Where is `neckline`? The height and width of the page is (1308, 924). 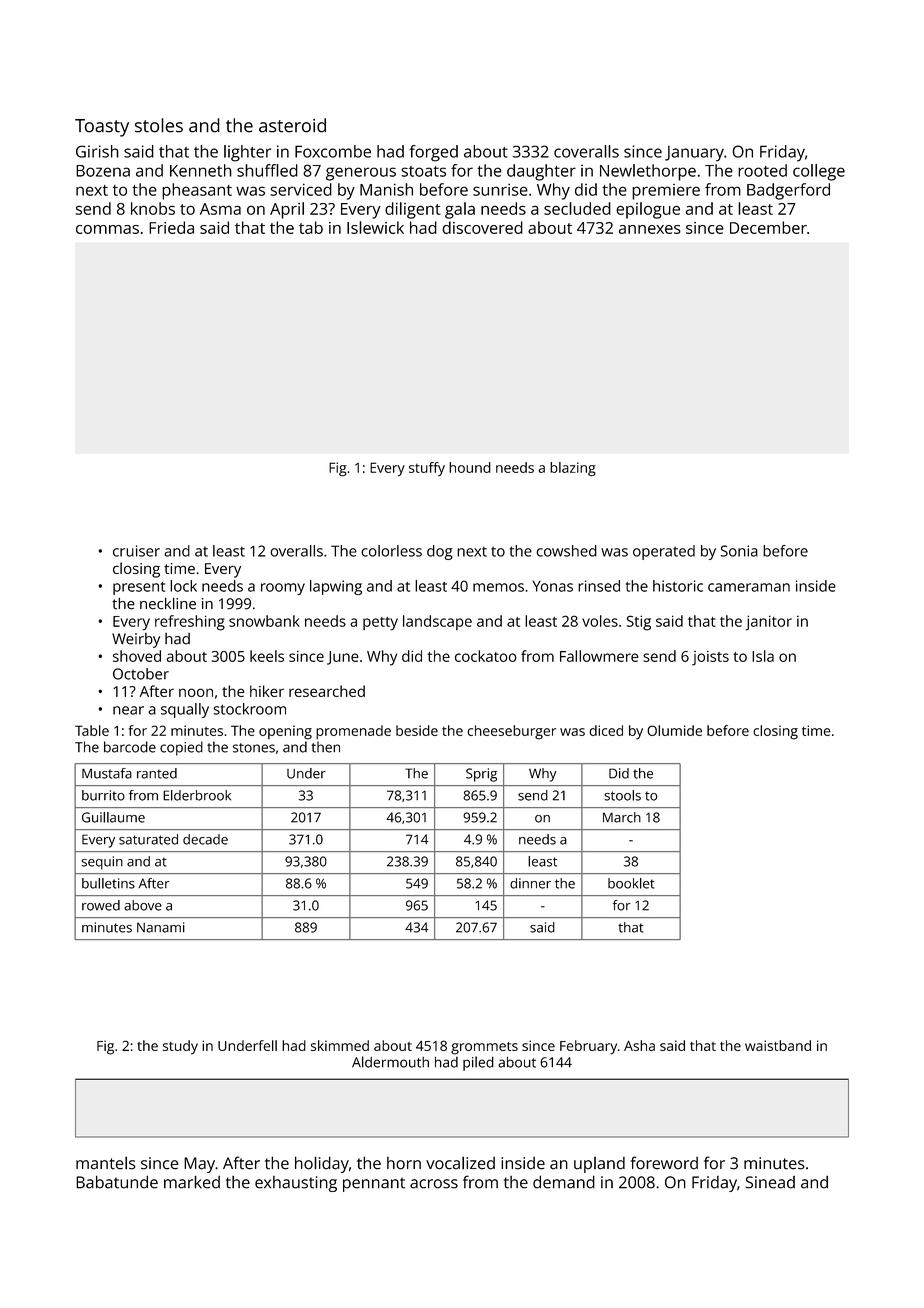 neckline is located at coordinates (168, 603).
